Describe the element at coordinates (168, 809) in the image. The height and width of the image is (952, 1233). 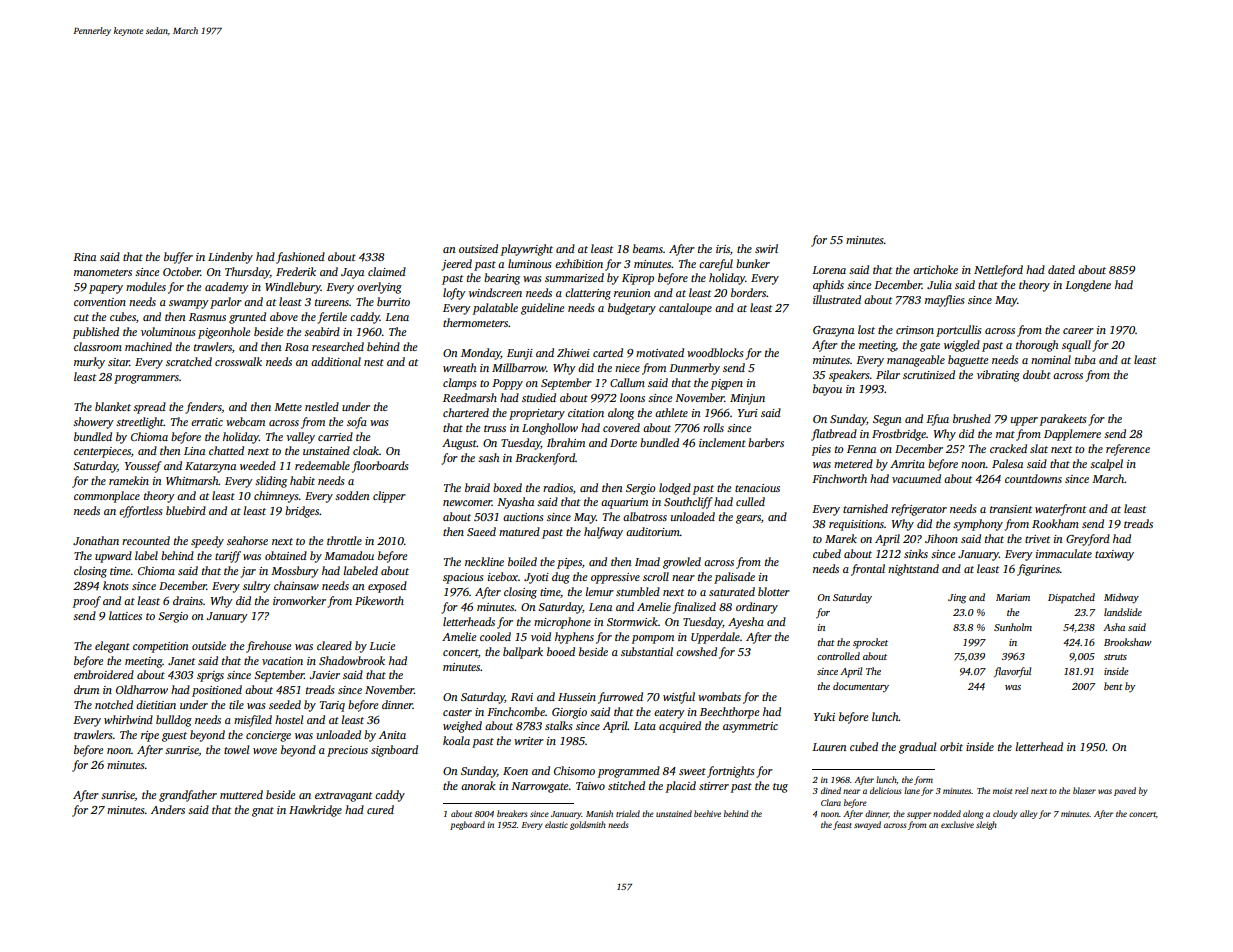
I see `Anders` at that location.
